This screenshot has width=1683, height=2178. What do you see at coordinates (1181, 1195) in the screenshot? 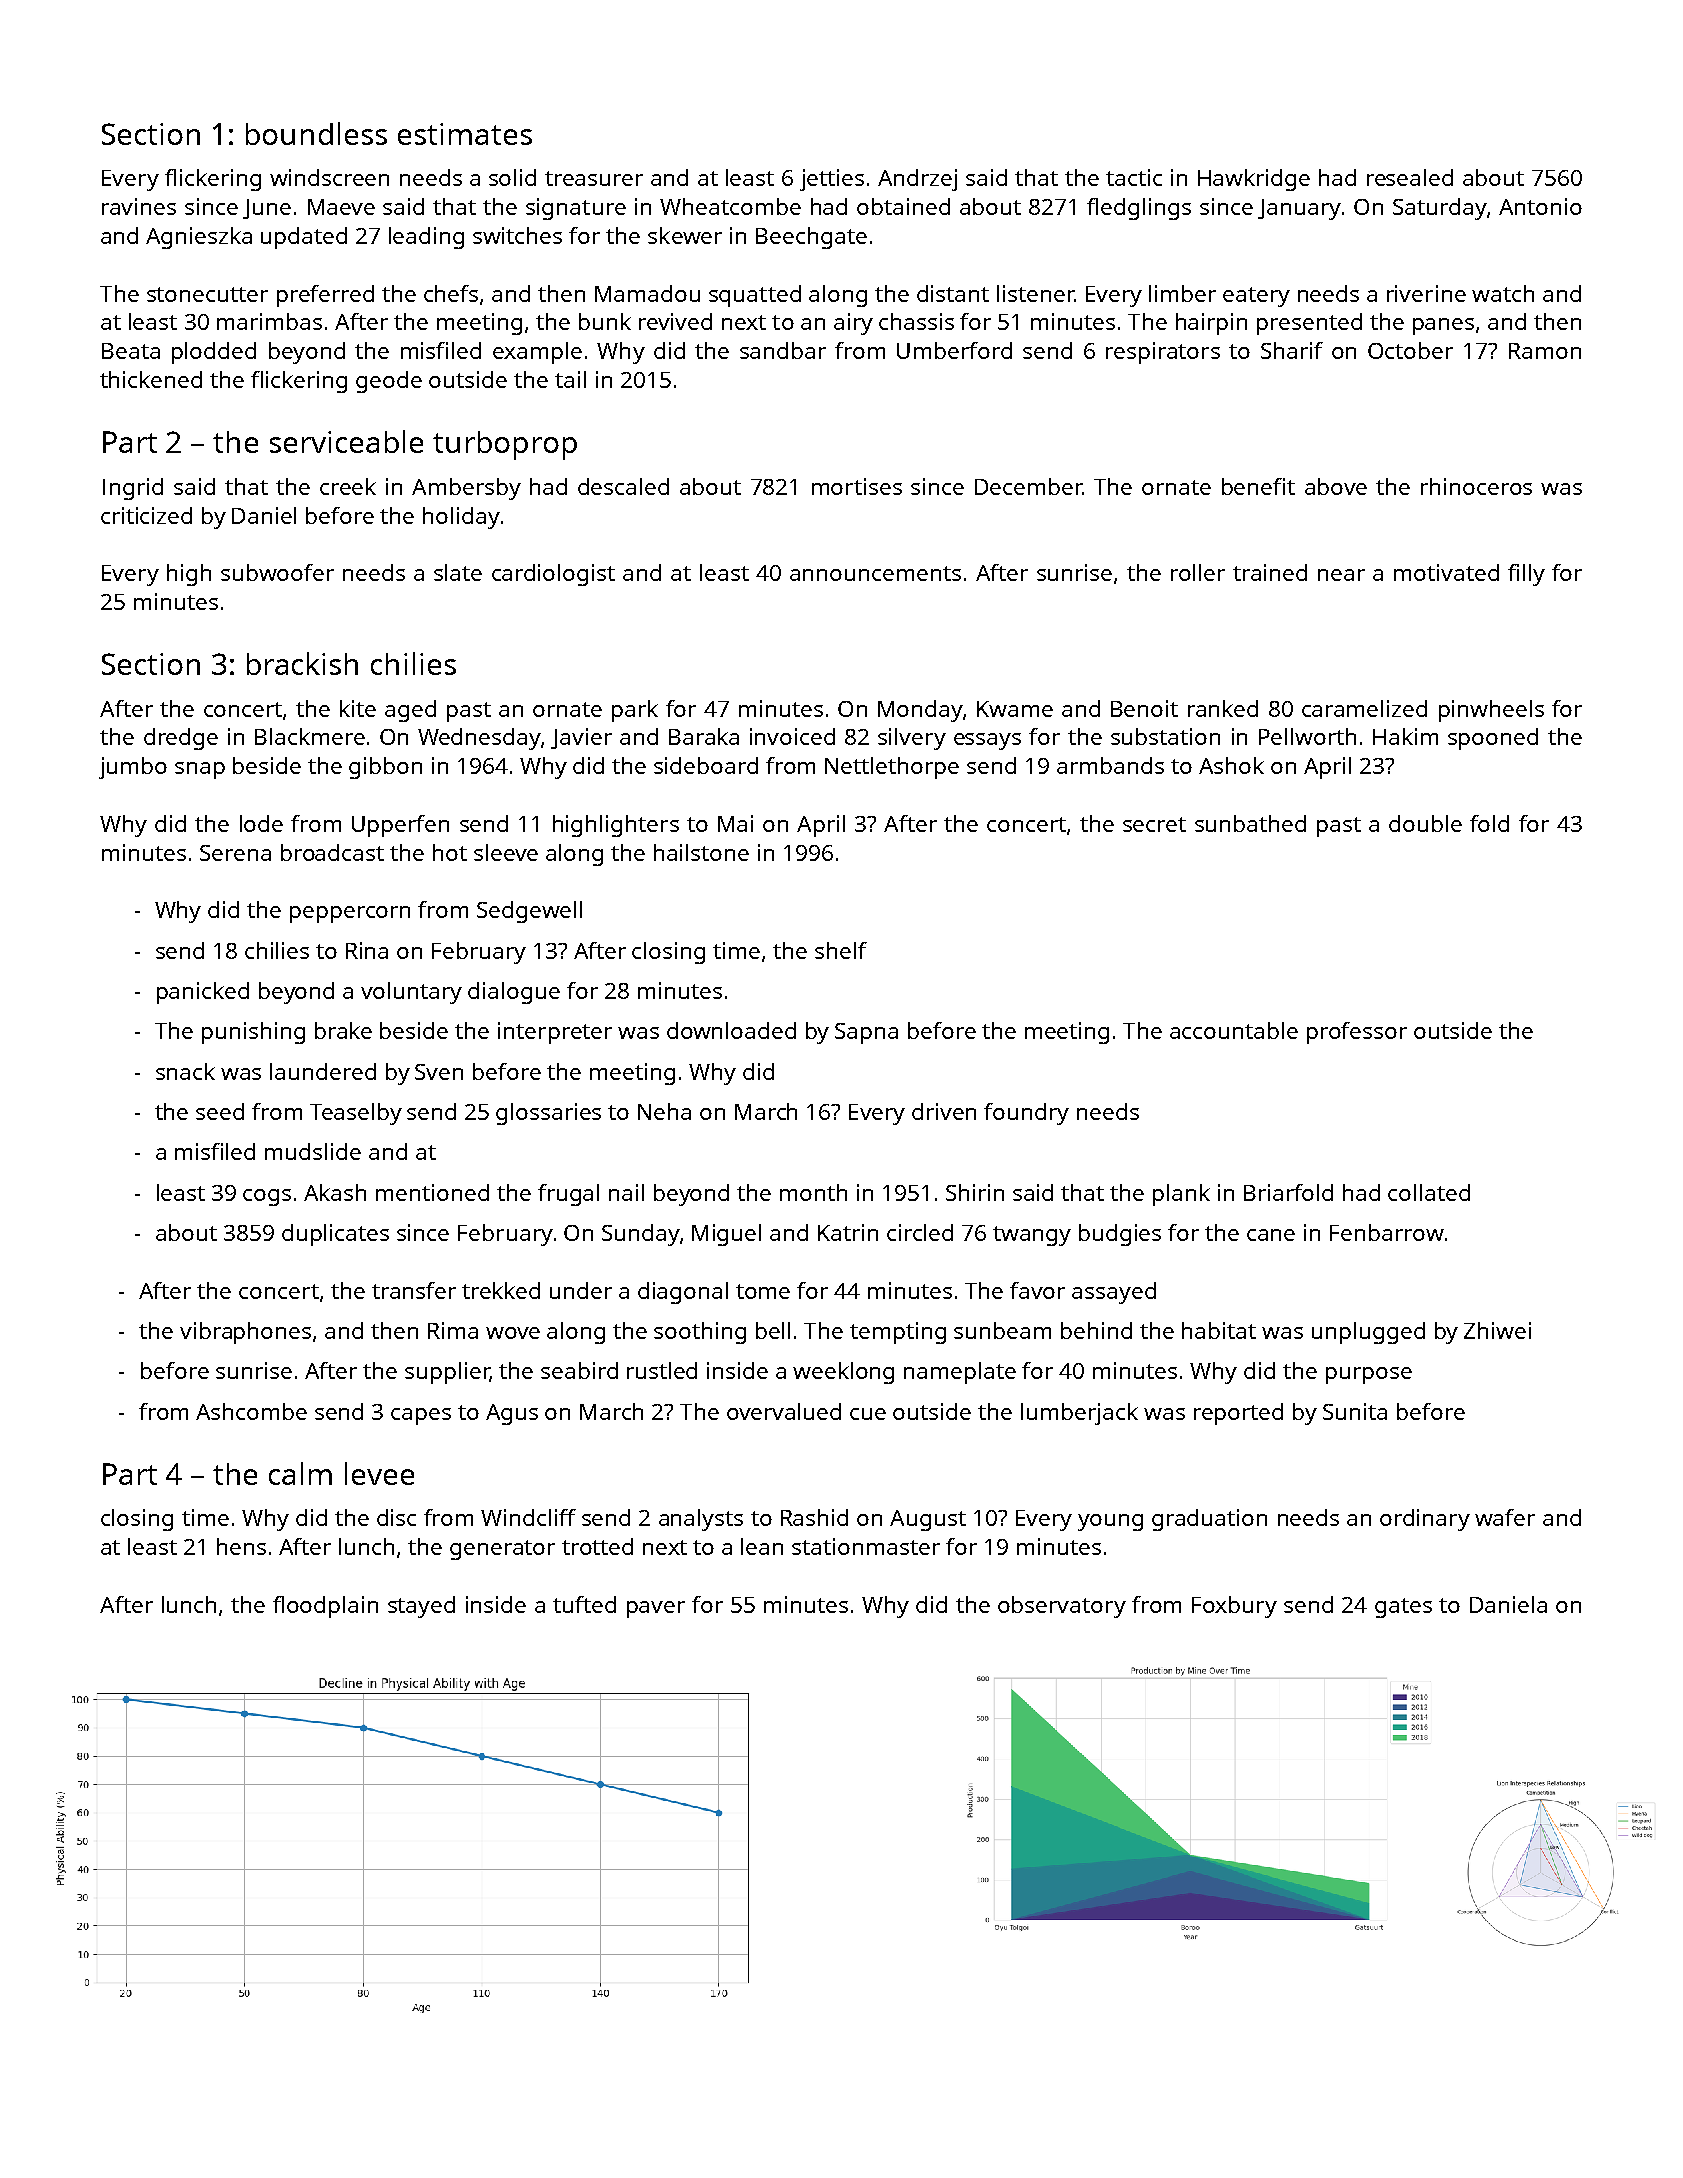
I see `plank` at bounding box center [1181, 1195].
